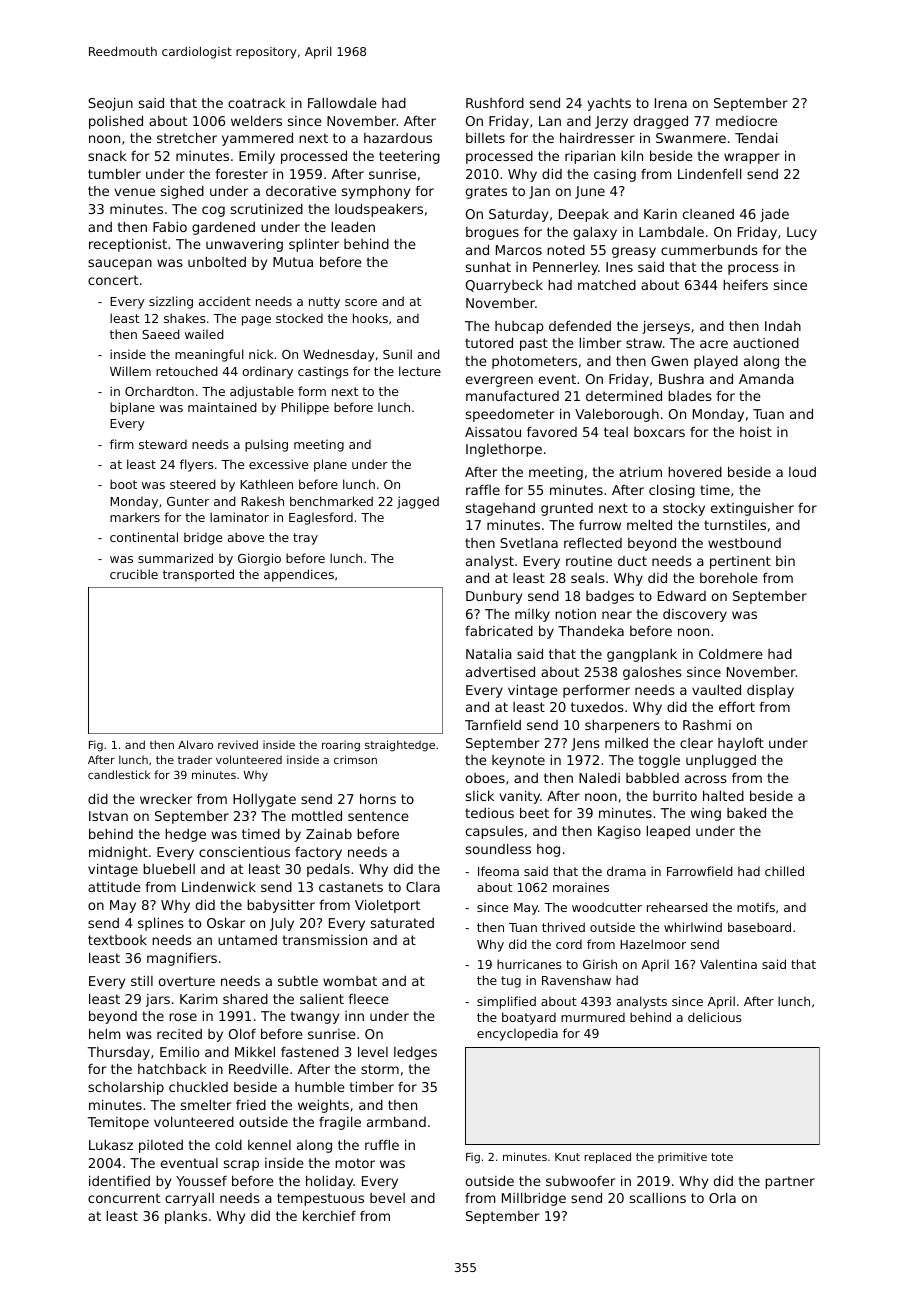 The width and height of the screenshot is (908, 1316). Describe the element at coordinates (315, 1017) in the screenshot. I see `twangy` at that location.
